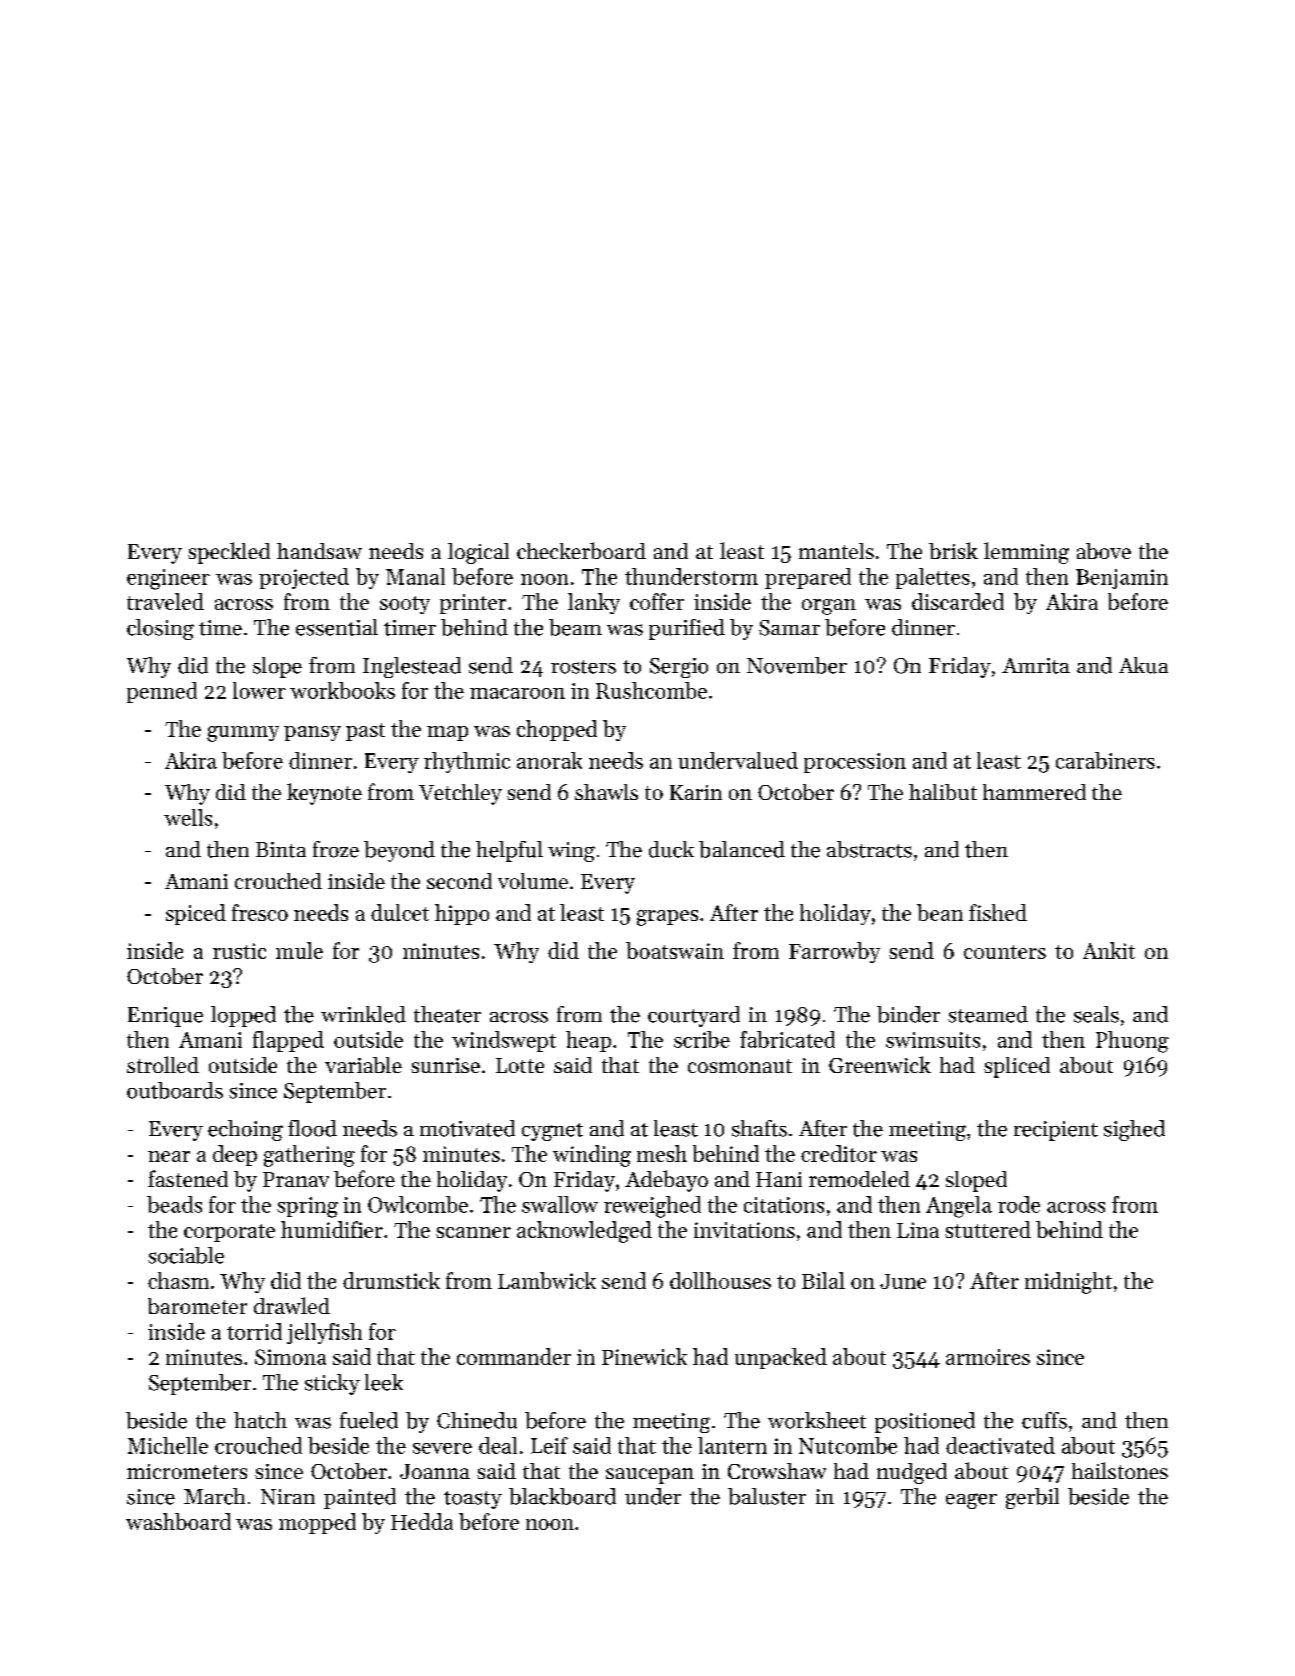  Describe the element at coordinates (787, 1039) in the document. I see `fabricated` at that location.
